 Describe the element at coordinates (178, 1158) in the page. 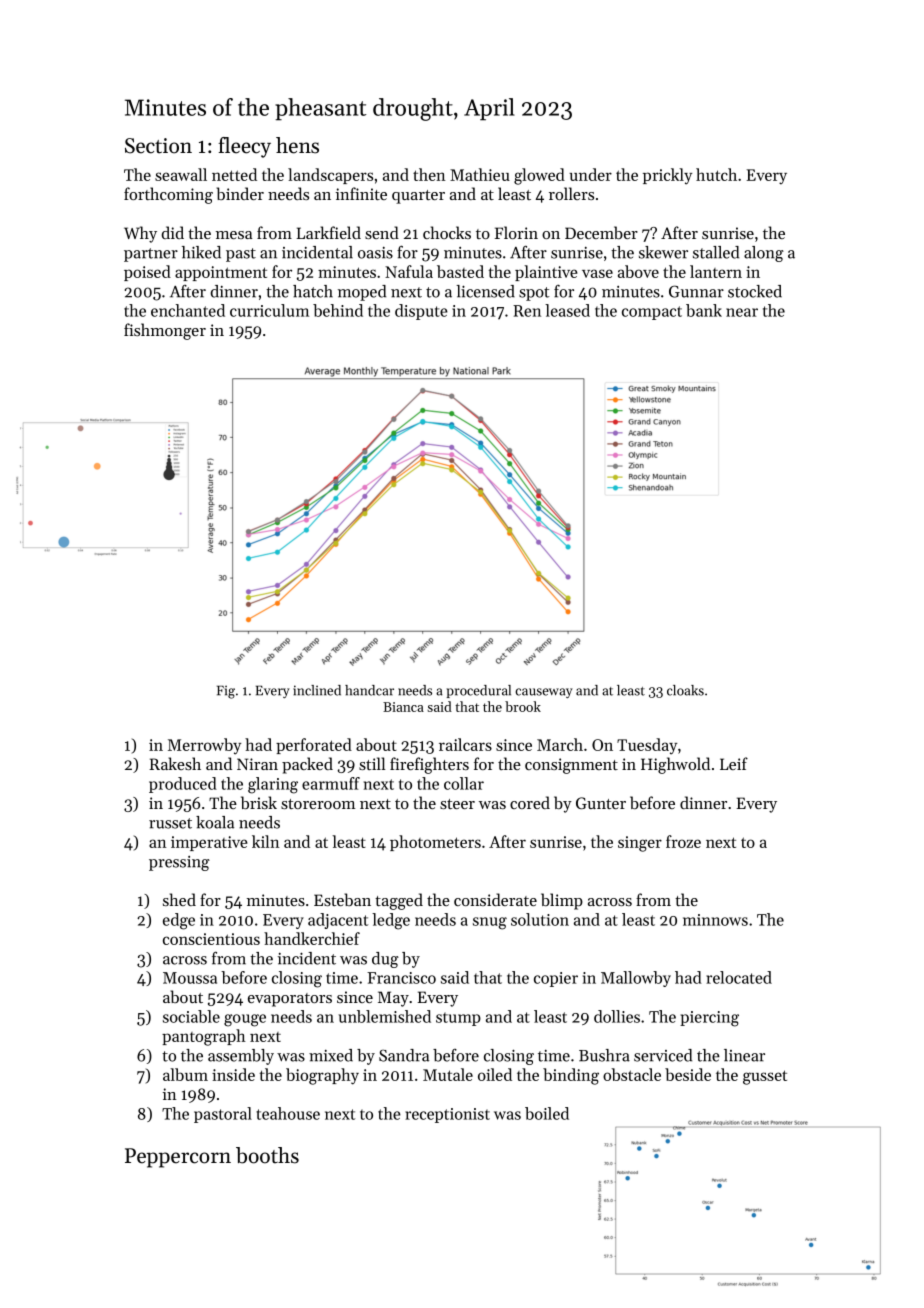

I see `Peppercorn` at that location.
